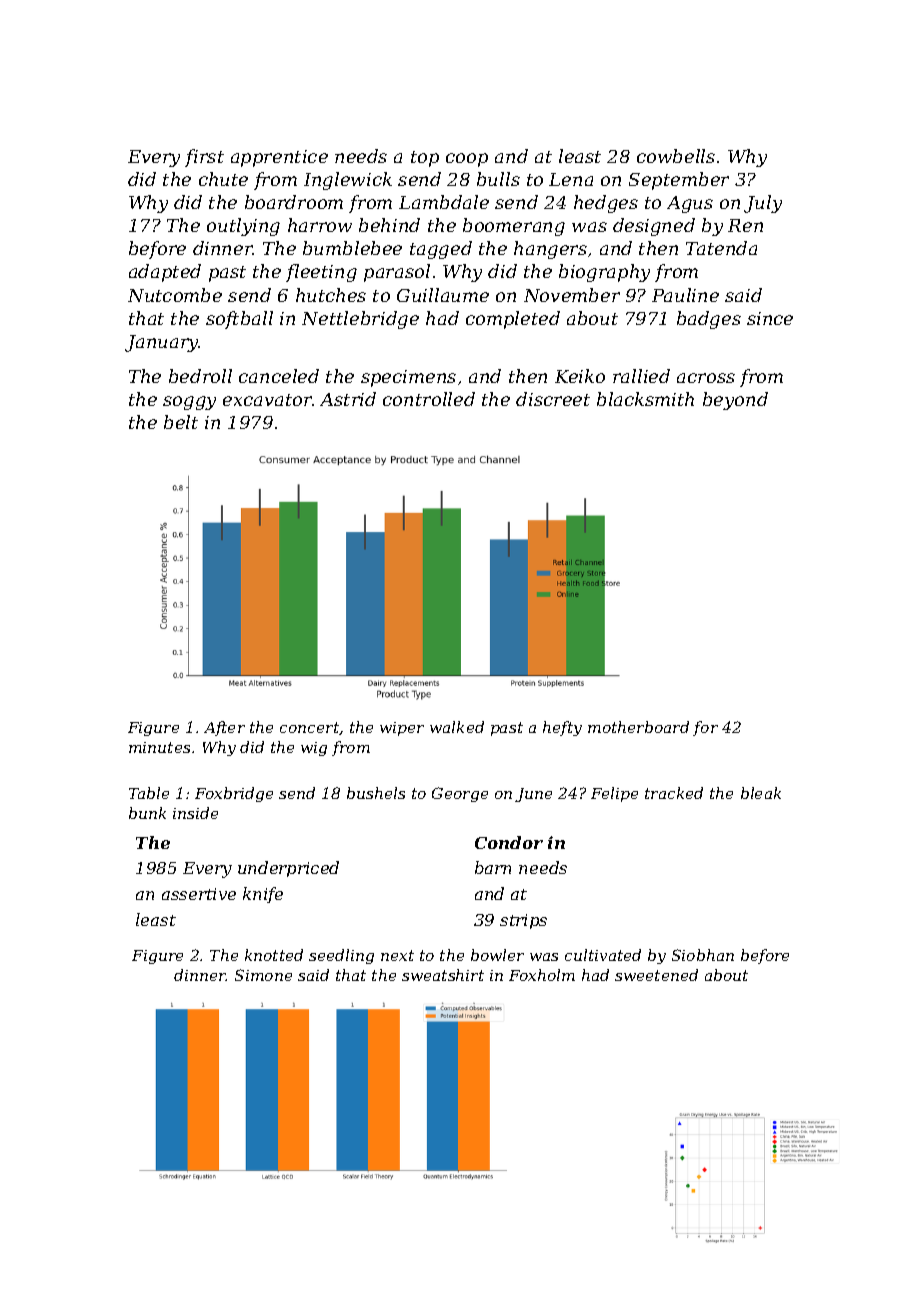 This document has height=1314, width=924. Describe the element at coordinates (310, 728) in the document. I see `concert` at that location.
